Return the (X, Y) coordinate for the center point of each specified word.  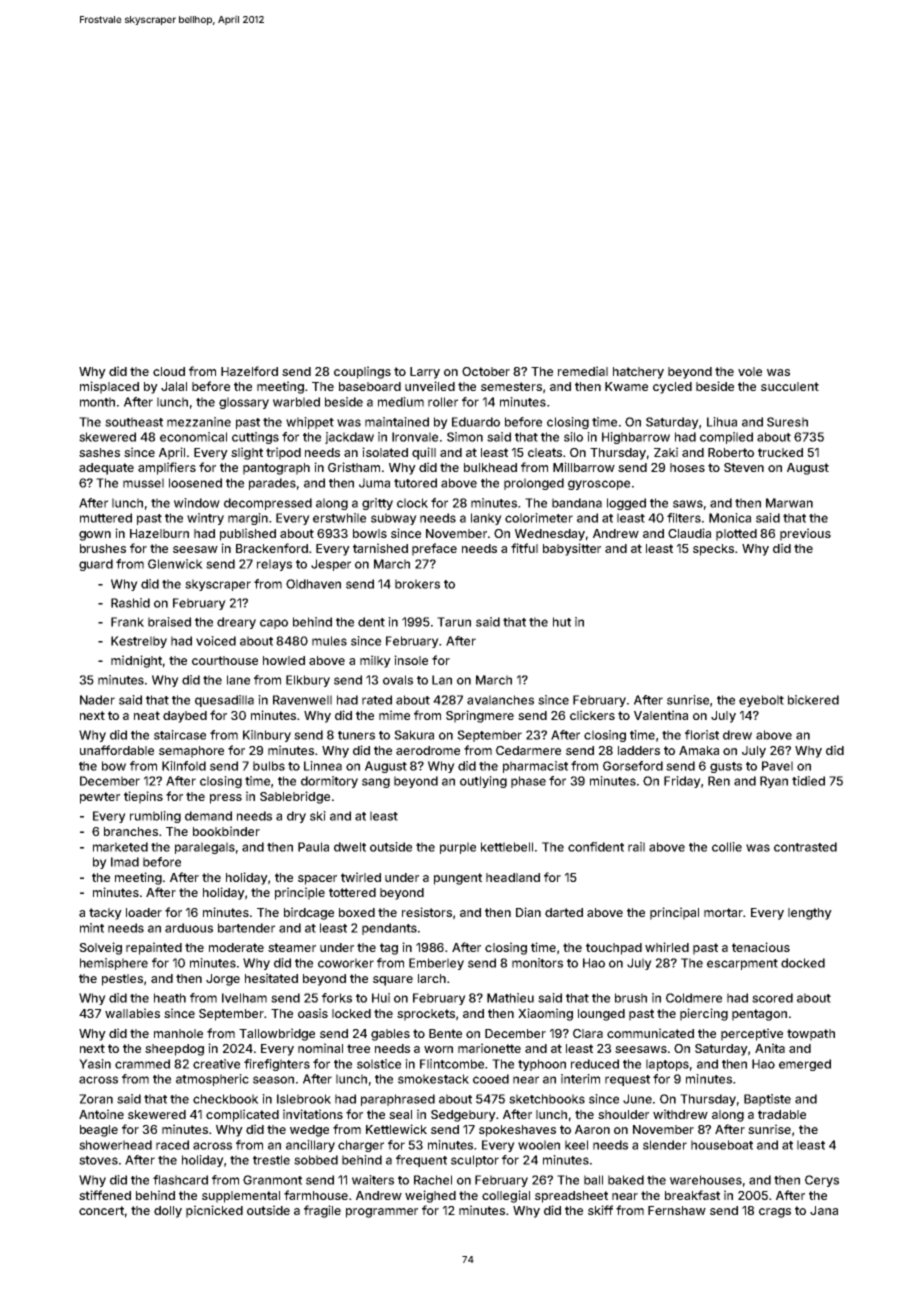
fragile (322, 1211)
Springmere (480, 716)
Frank (127, 622)
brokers (417, 584)
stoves (98, 1160)
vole (750, 371)
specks (713, 550)
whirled (667, 947)
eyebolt (761, 701)
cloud (169, 371)
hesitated (271, 978)
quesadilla (224, 701)
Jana (824, 1210)
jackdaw (349, 438)
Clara (588, 1033)
